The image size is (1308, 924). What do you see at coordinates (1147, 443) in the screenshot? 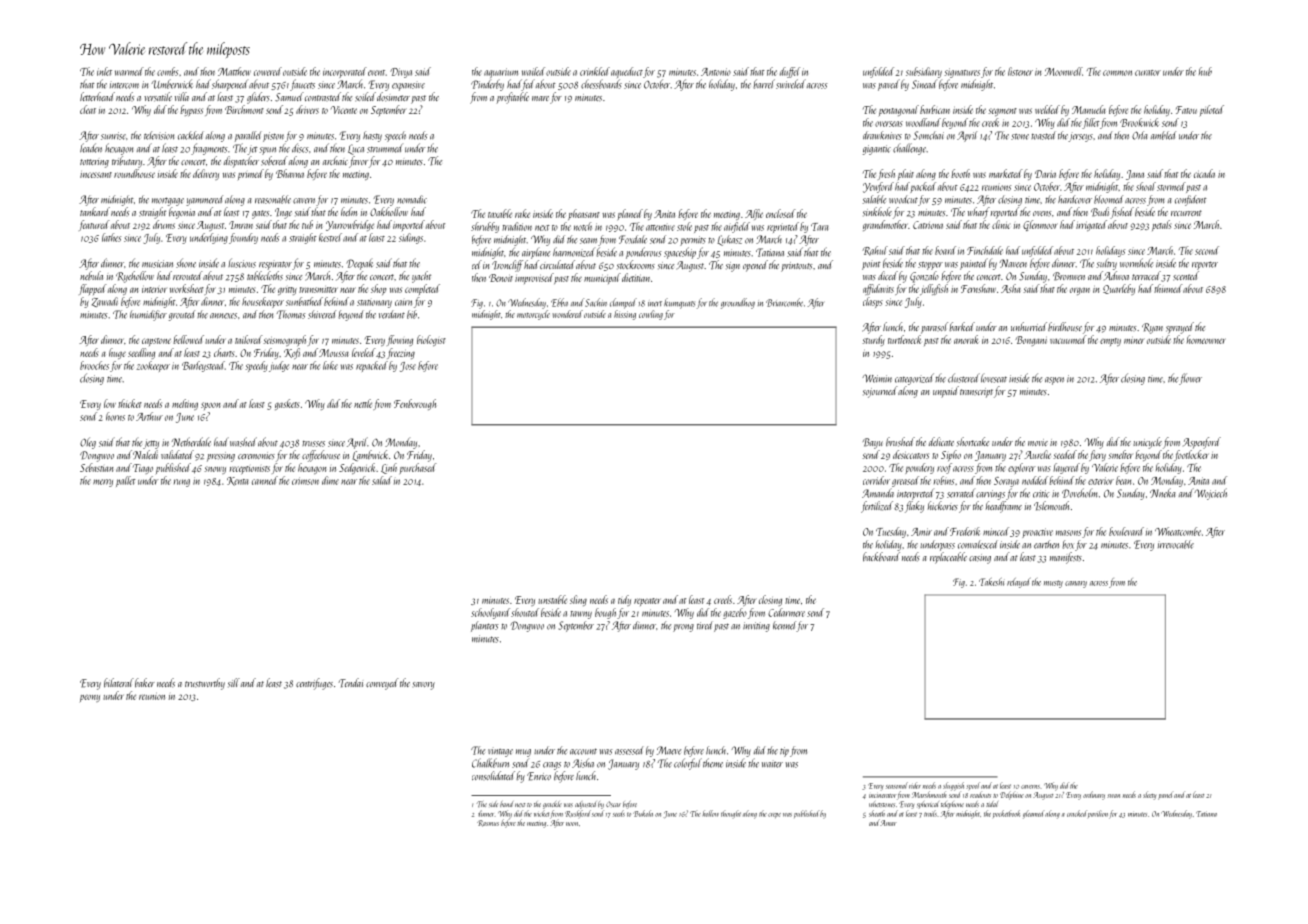
I see `unicycle` at bounding box center [1147, 443].
